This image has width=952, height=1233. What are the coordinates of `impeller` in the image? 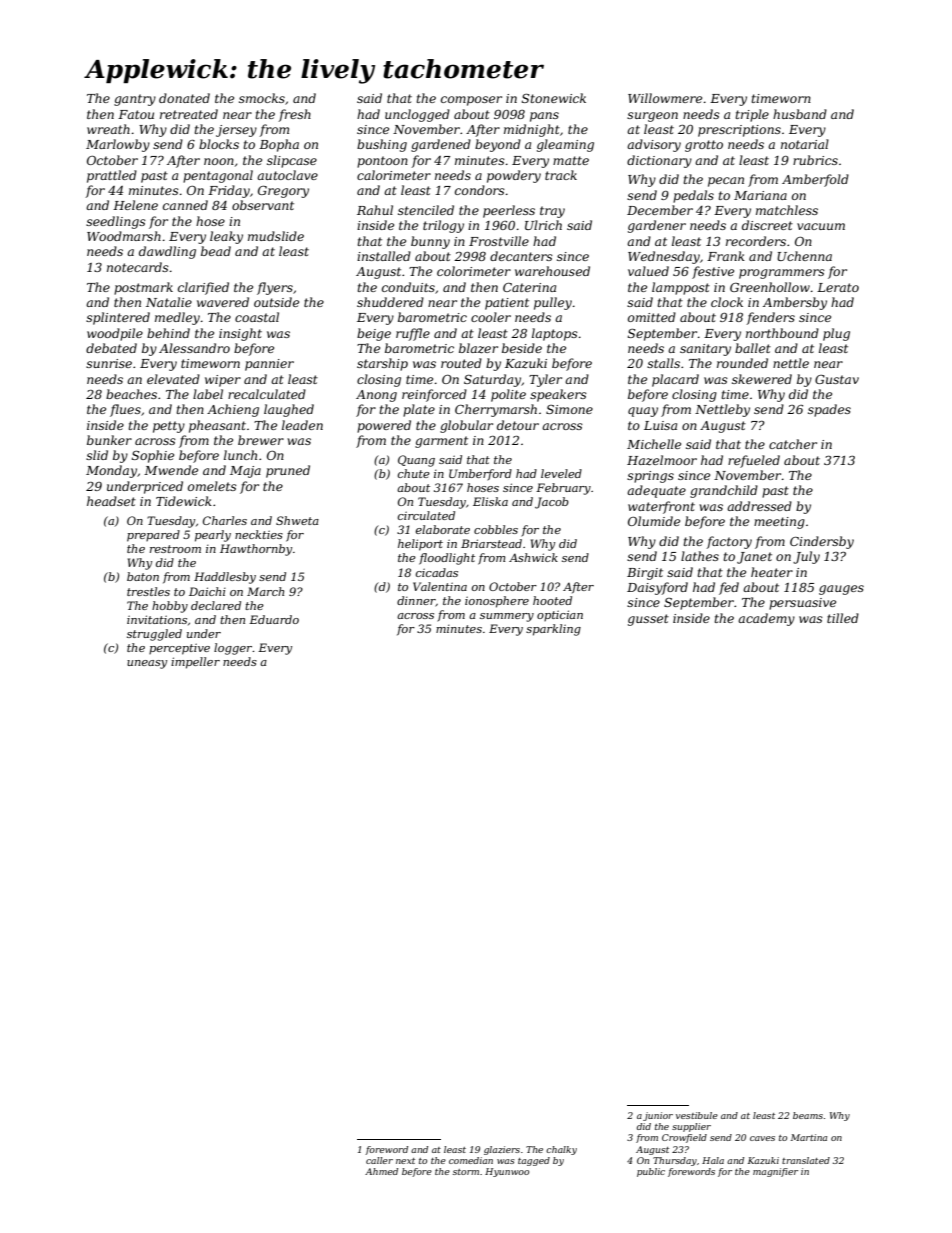 It's located at (195, 663).
